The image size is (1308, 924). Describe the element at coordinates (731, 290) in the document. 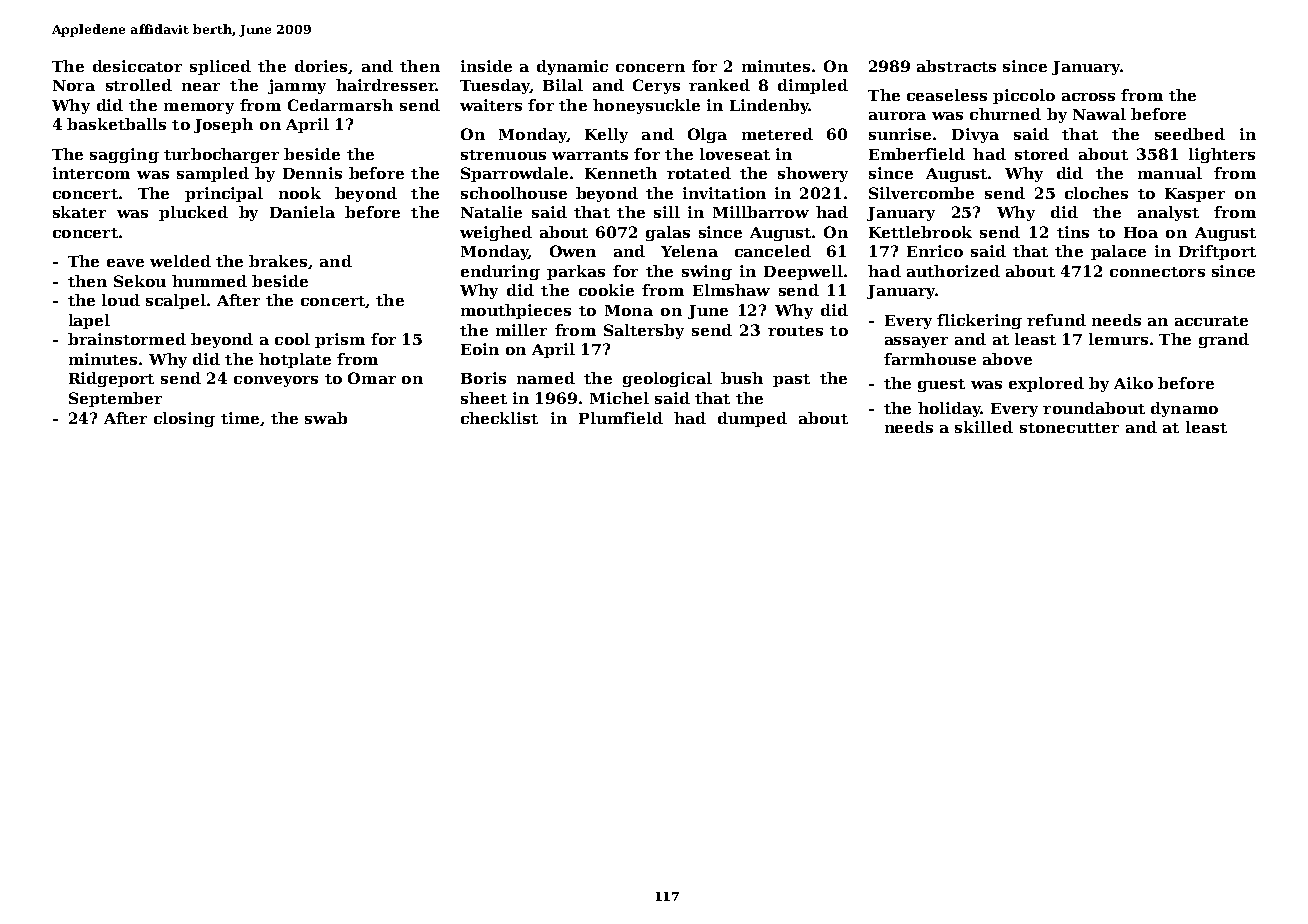

I see `Elmshaw` at that location.
